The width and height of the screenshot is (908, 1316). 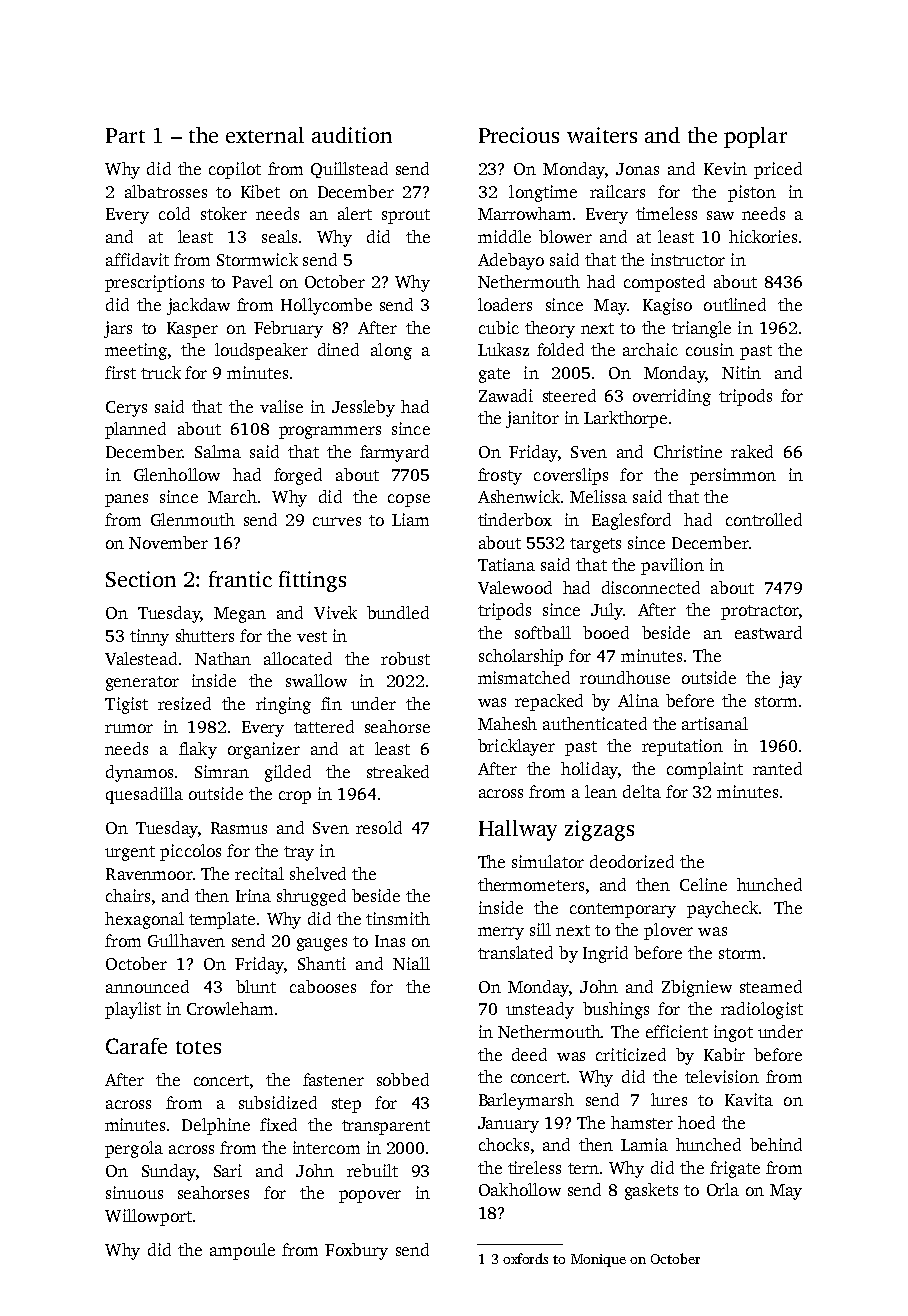 I want to click on Precious, so click(x=519, y=135).
